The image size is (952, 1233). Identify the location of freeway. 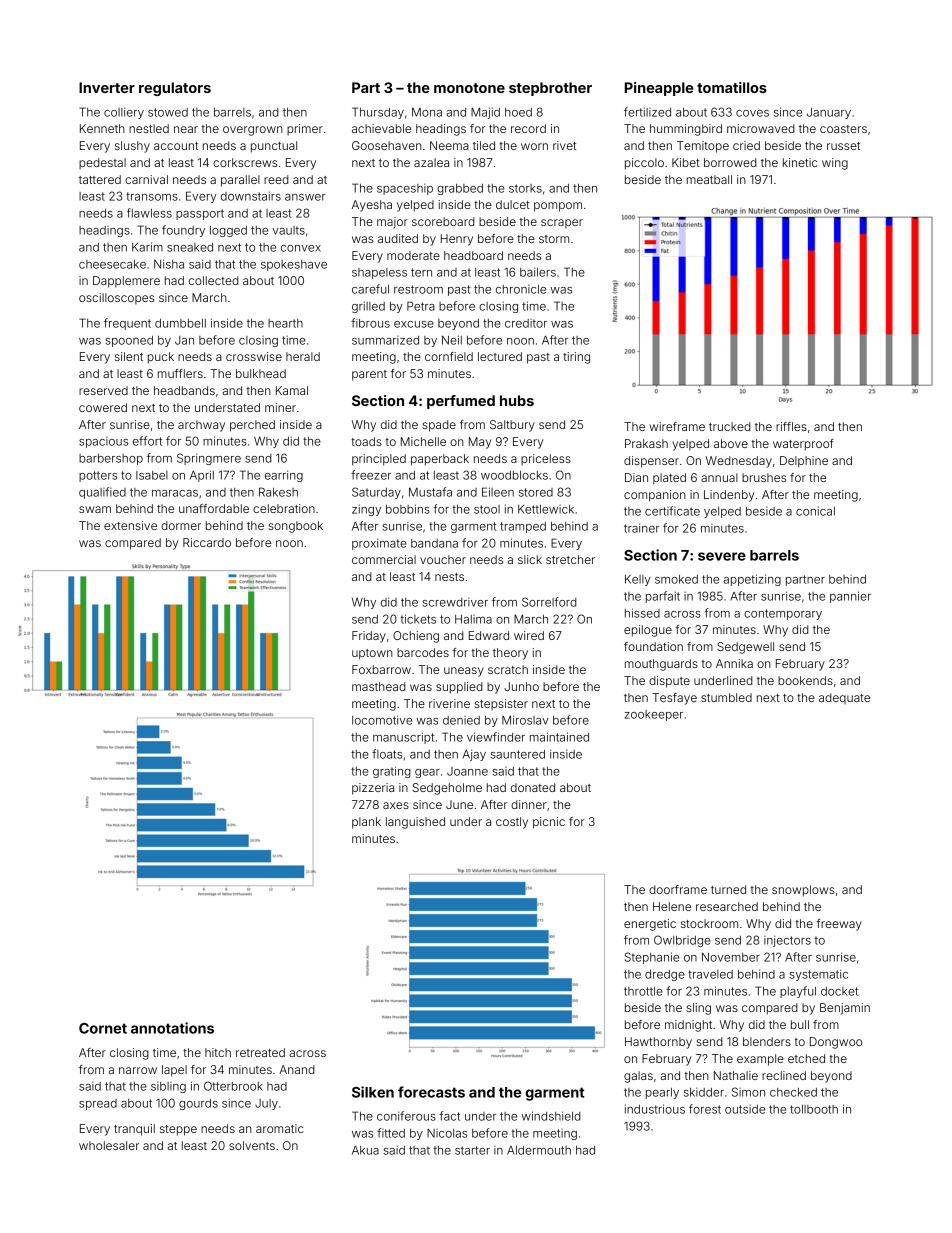
(839, 925).
